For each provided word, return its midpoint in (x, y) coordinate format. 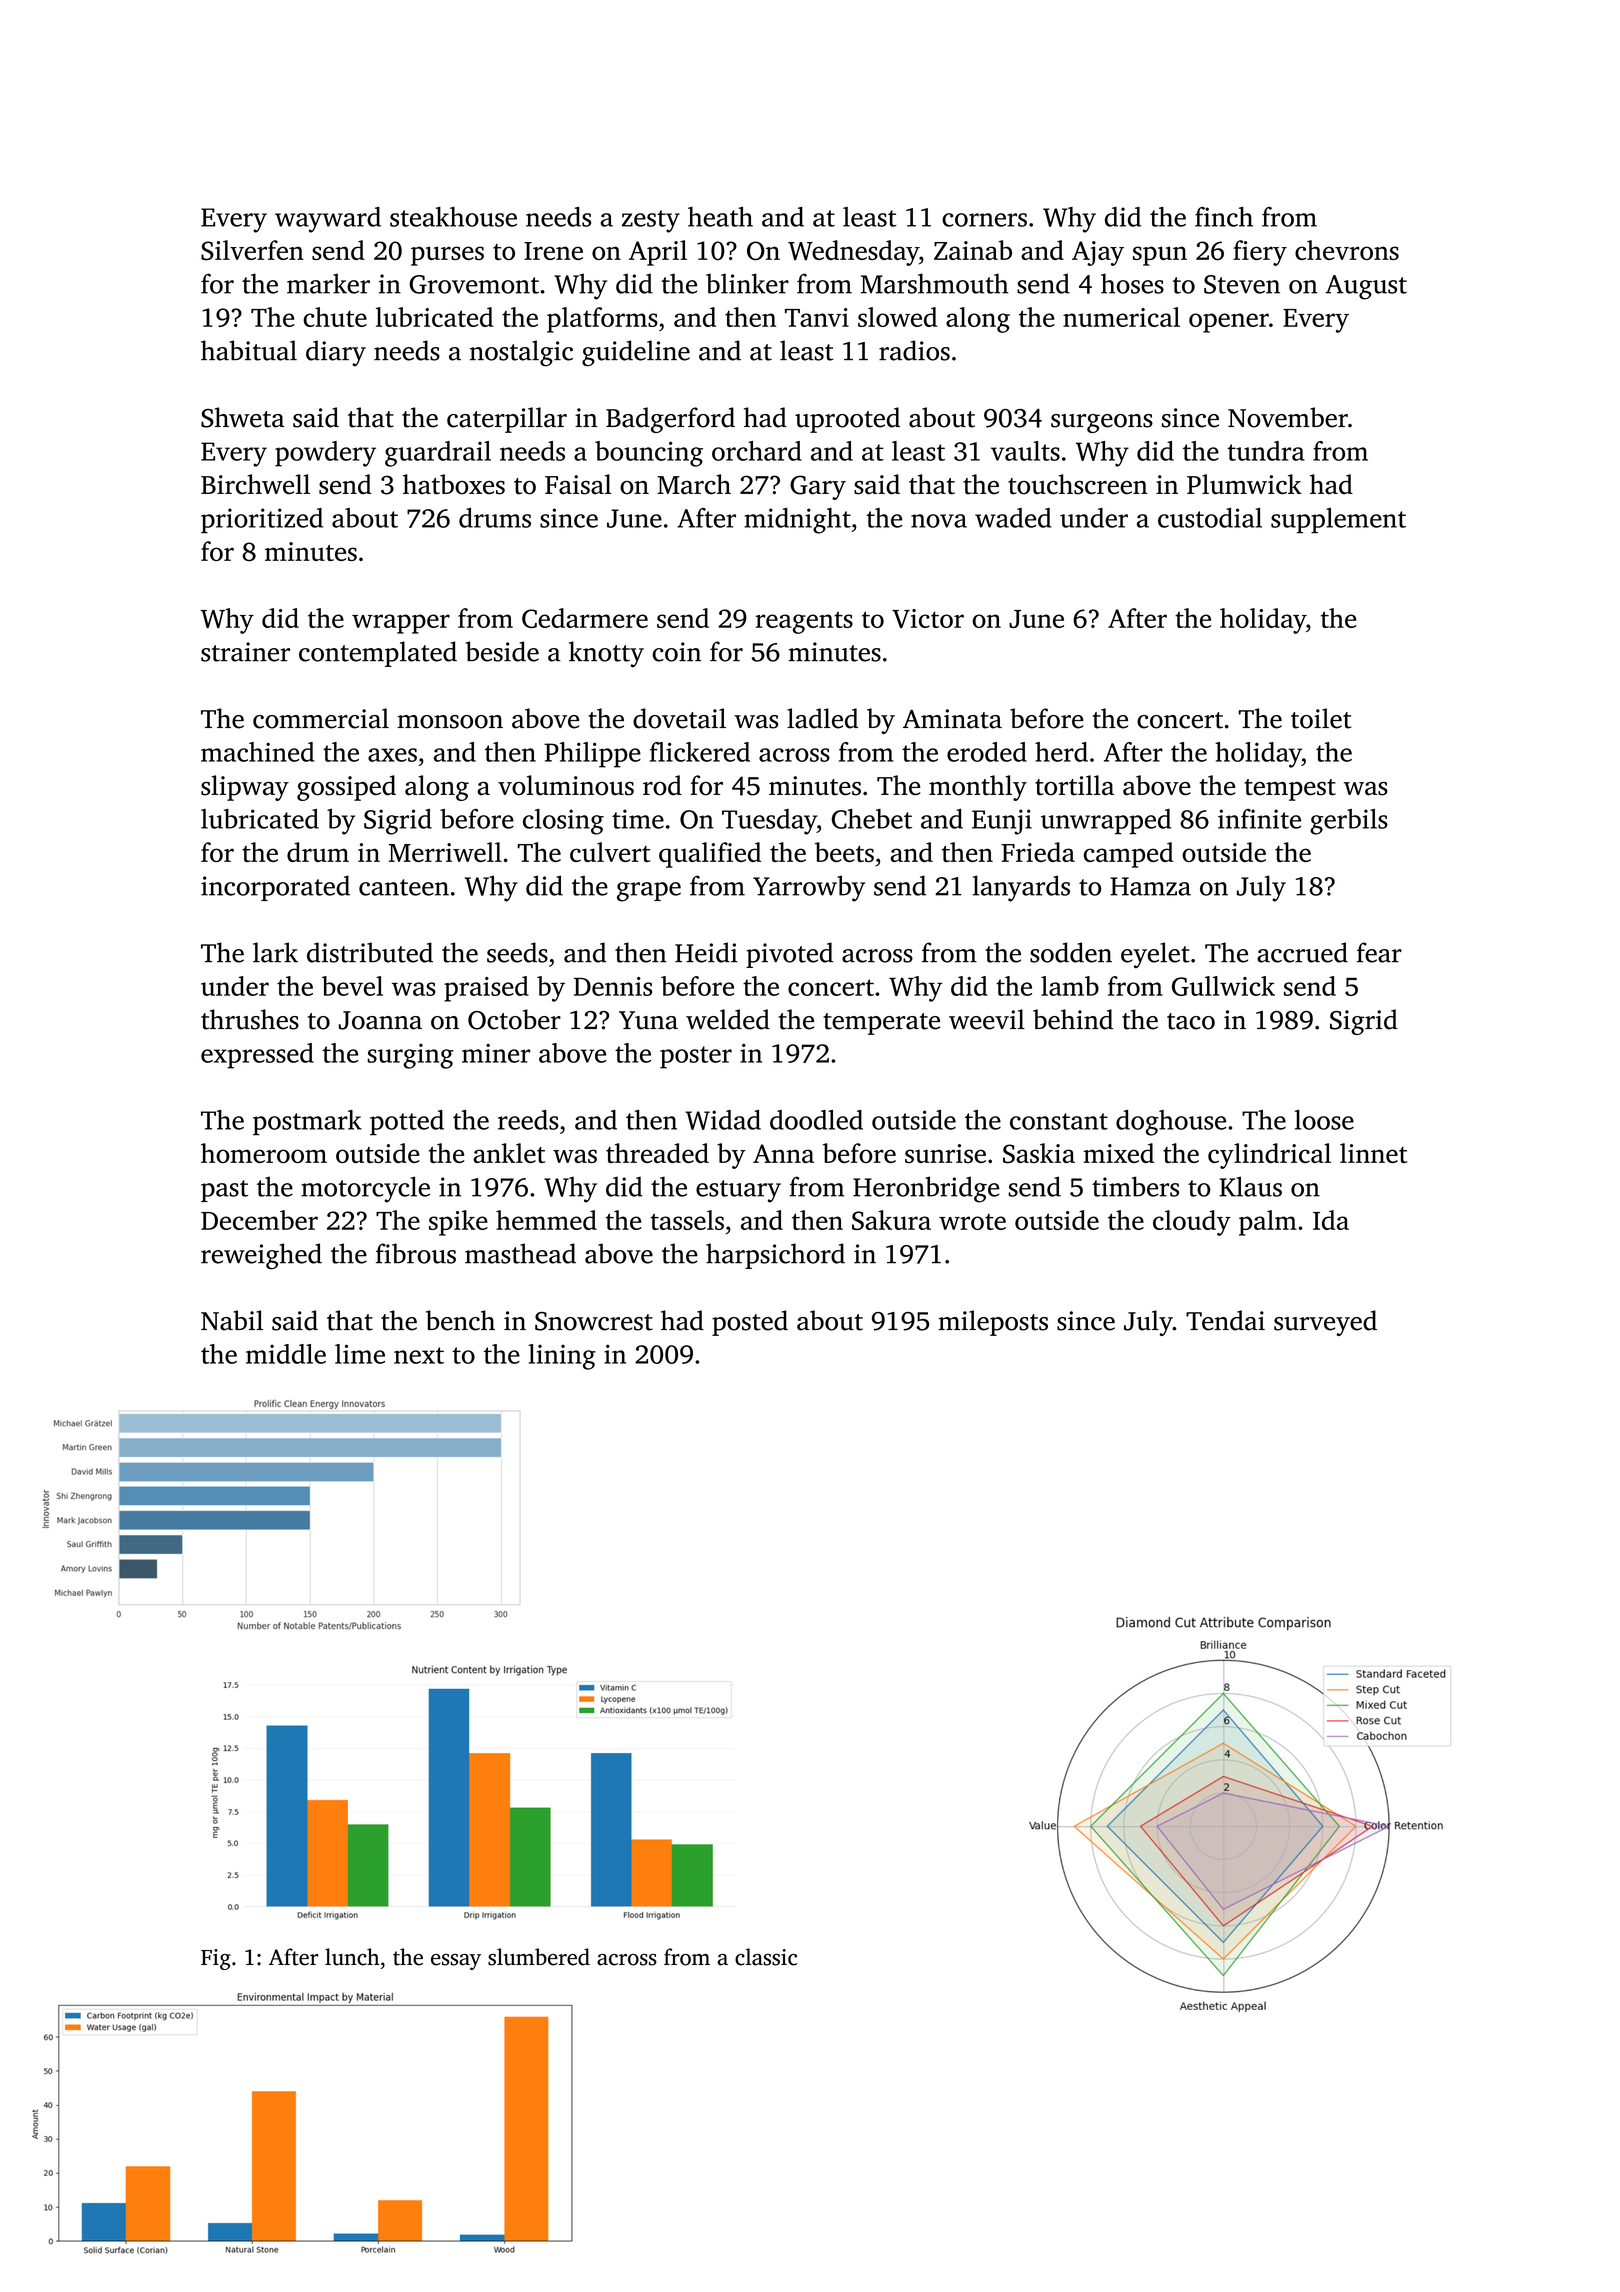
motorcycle (365, 1189)
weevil (987, 1019)
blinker (747, 283)
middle (286, 1354)
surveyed (1325, 1323)
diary (336, 353)
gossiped (346, 788)
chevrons (1347, 250)
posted (750, 1323)
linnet (1373, 1153)
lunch (352, 1957)
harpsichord (775, 1256)
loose (1324, 1120)
